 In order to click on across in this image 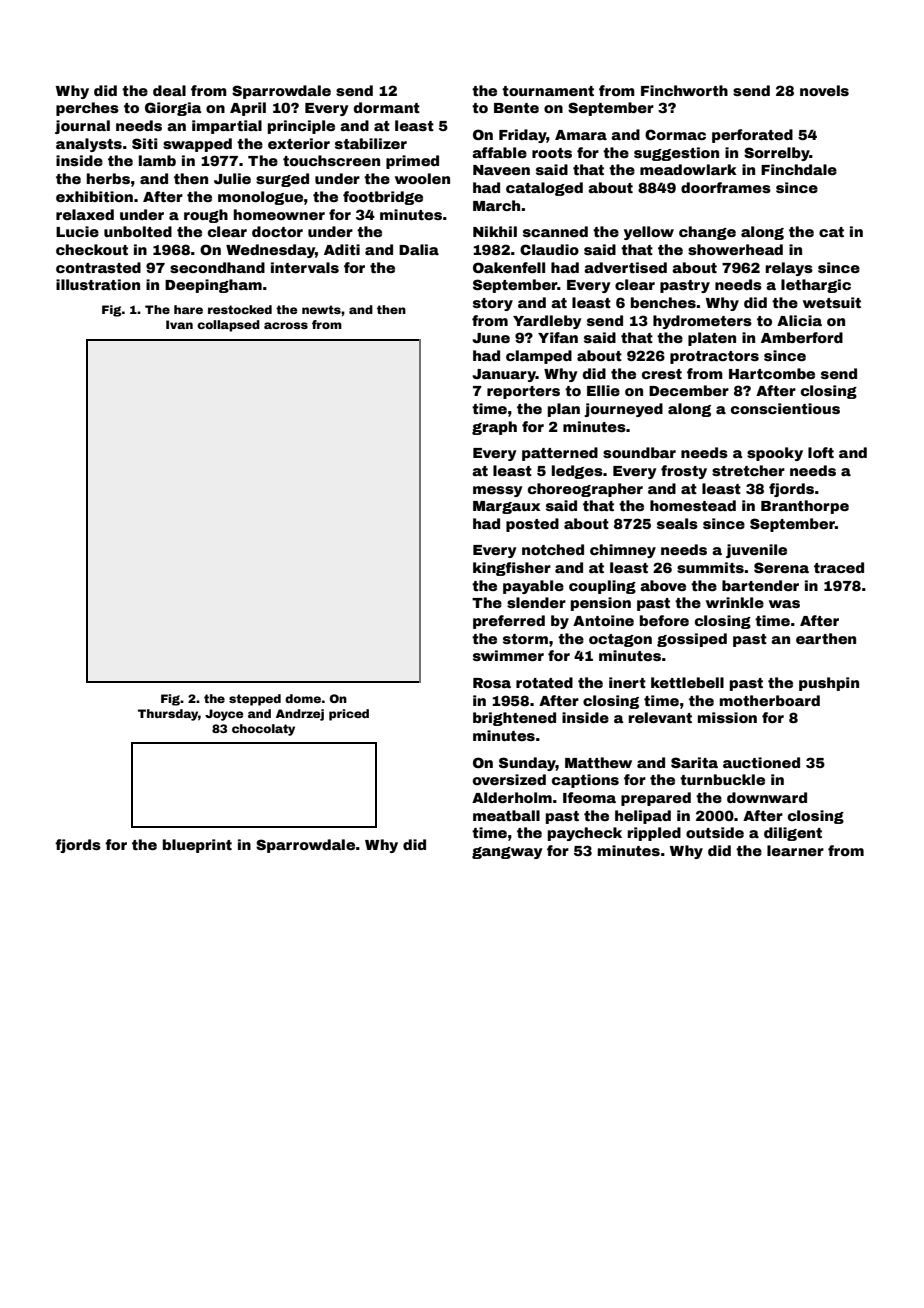, I will do `click(286, 325)`.
